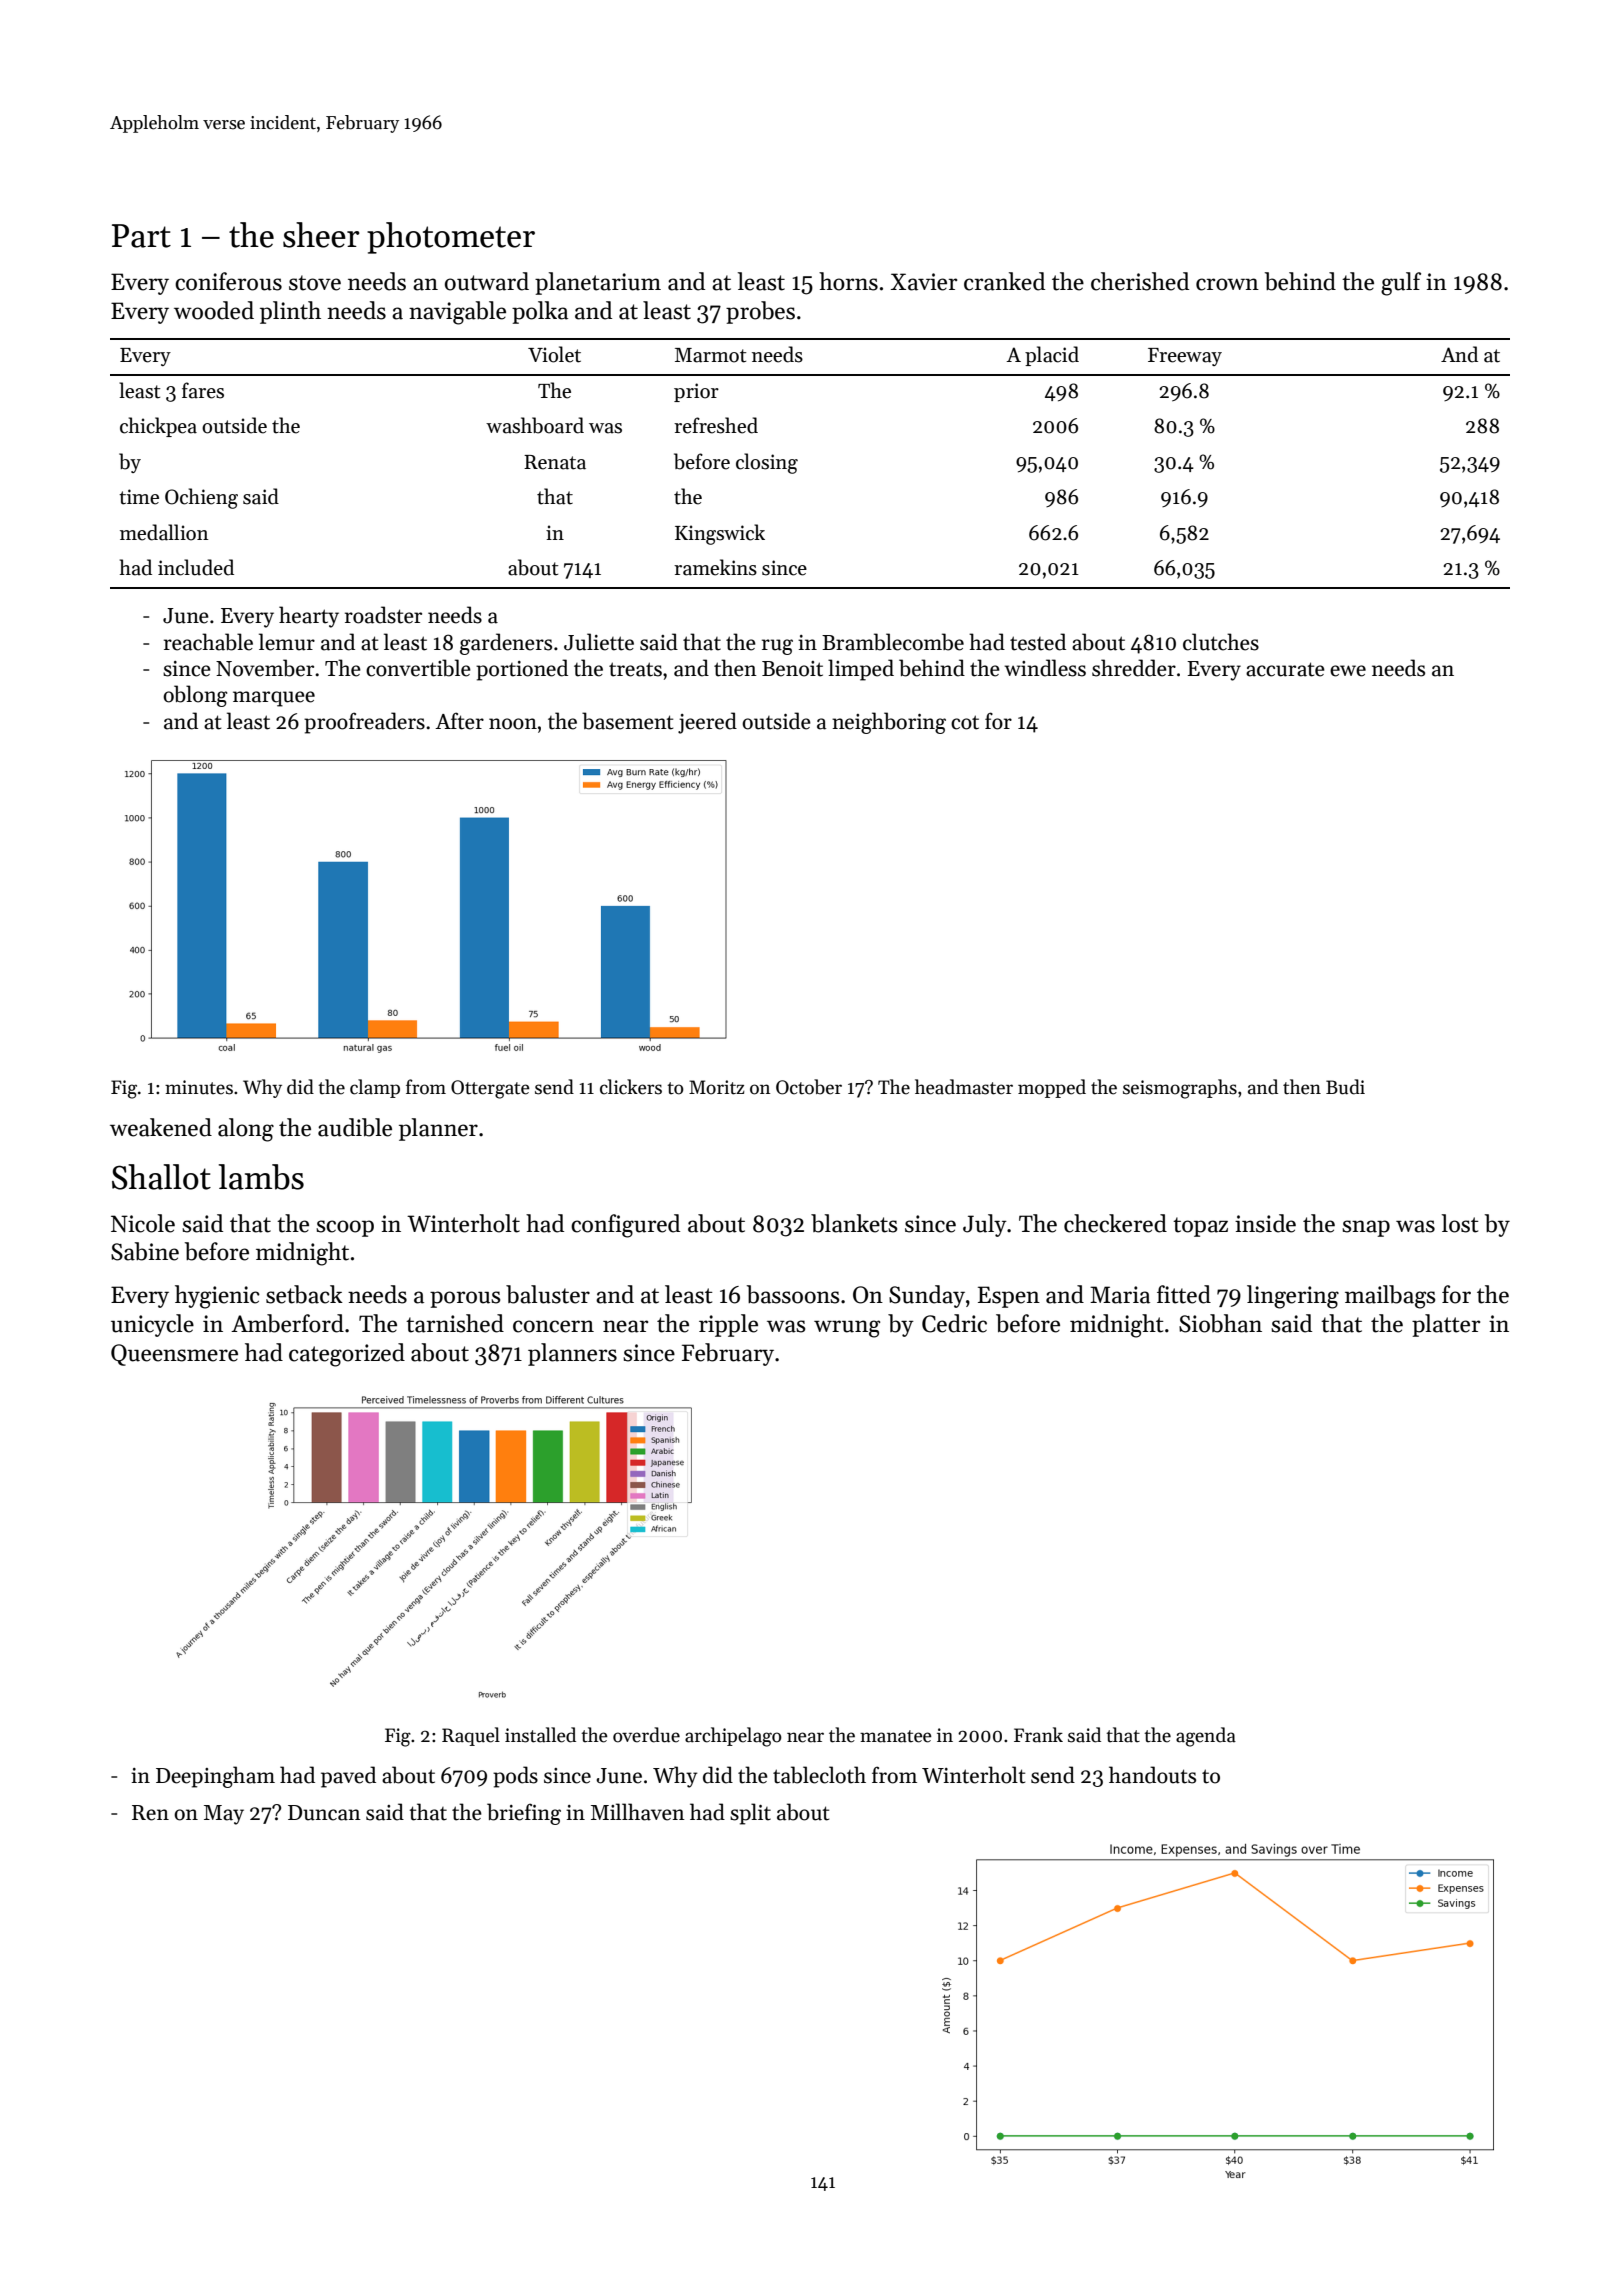 This document has width=1620, height=2292. What do you see at coordinates (490, 1089) in the document?
I see `Ottergate` at bounding box center [490, 1089].
